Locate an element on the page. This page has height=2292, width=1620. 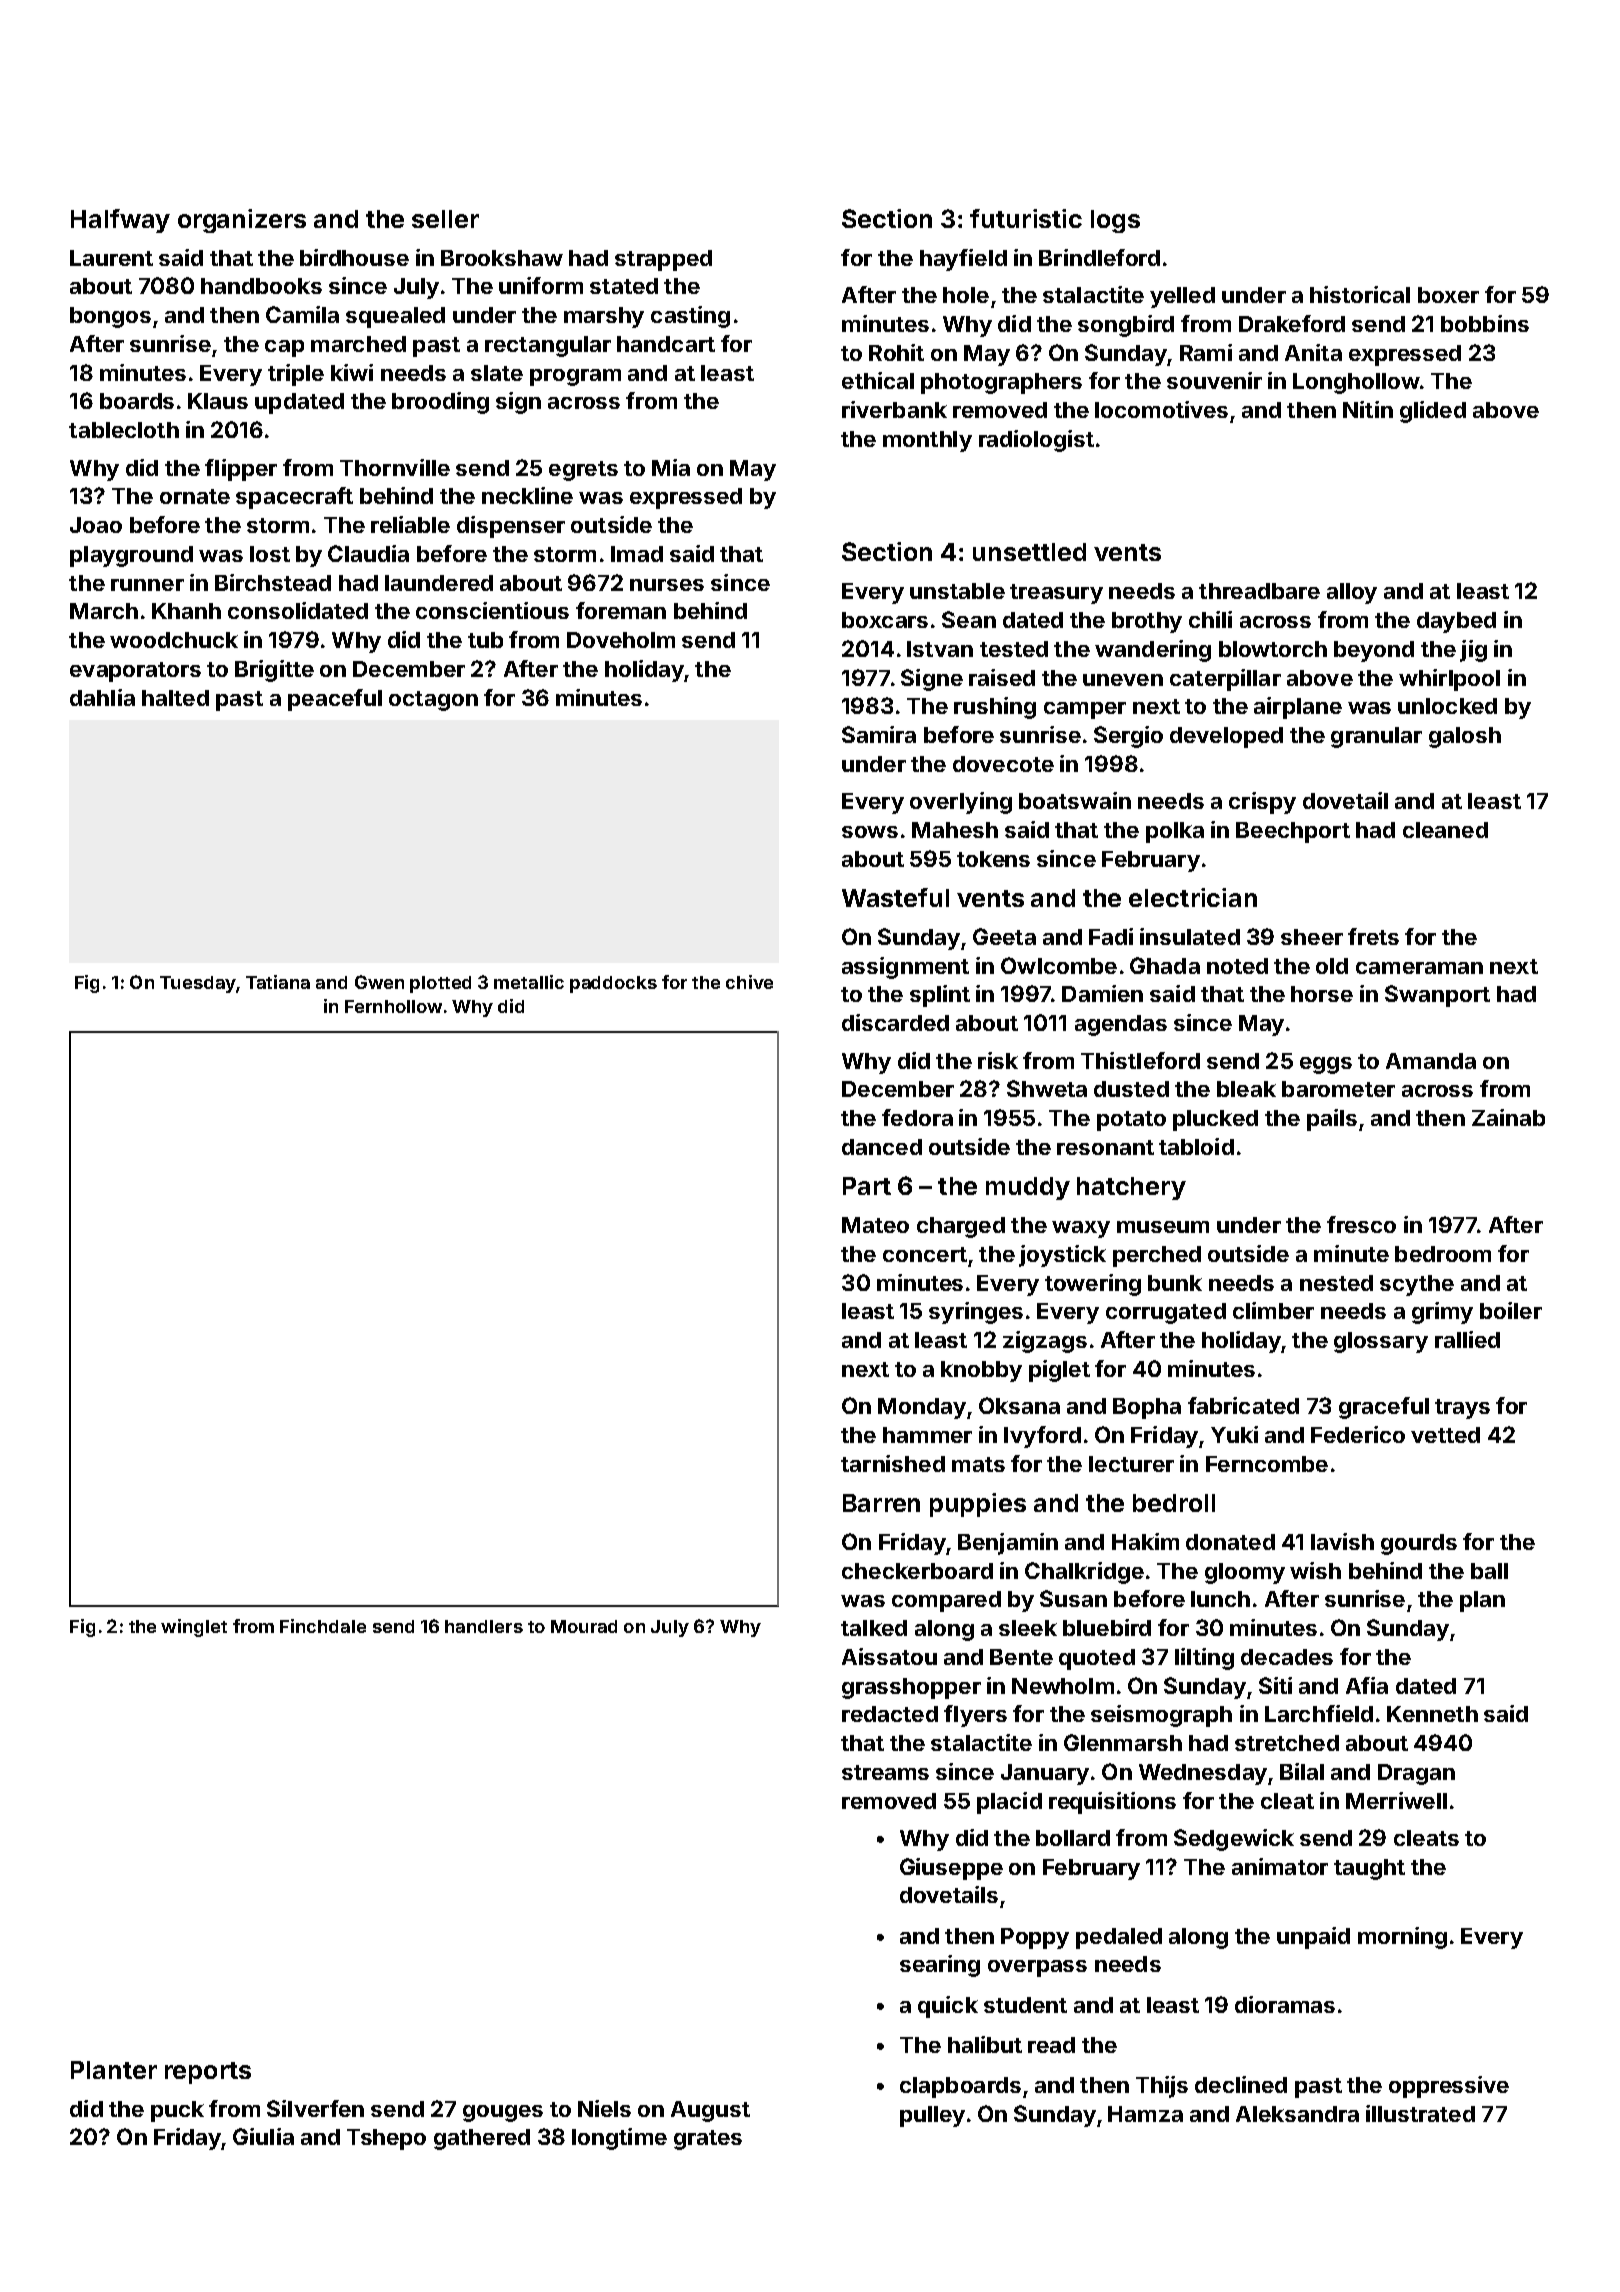
concert is located at coordinates (925, 1254).
